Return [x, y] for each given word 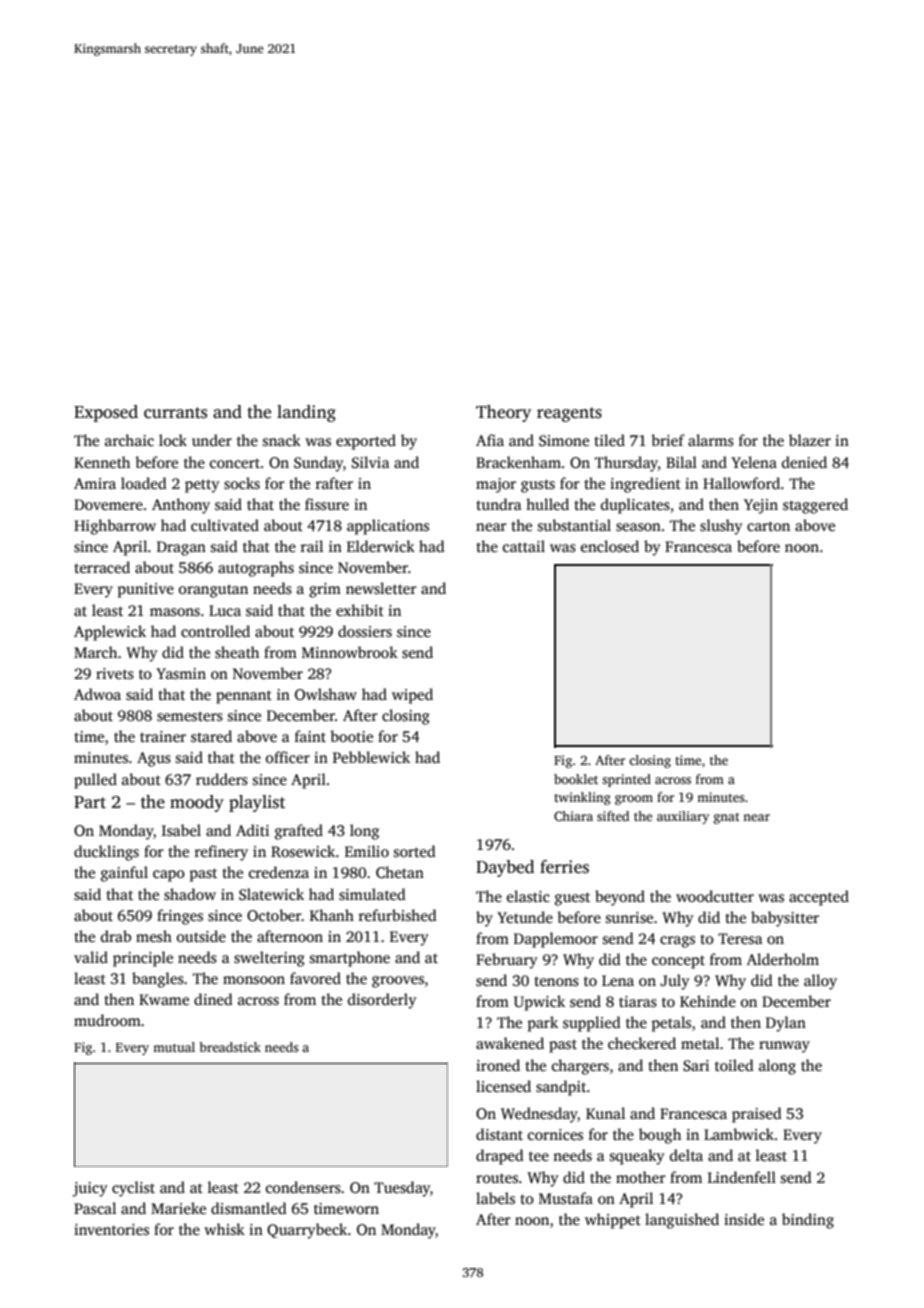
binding [808, 1221]
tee [539, 1156]
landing [306, 413]
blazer [810, 440]
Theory [503, 413]
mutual [174, 1047]
